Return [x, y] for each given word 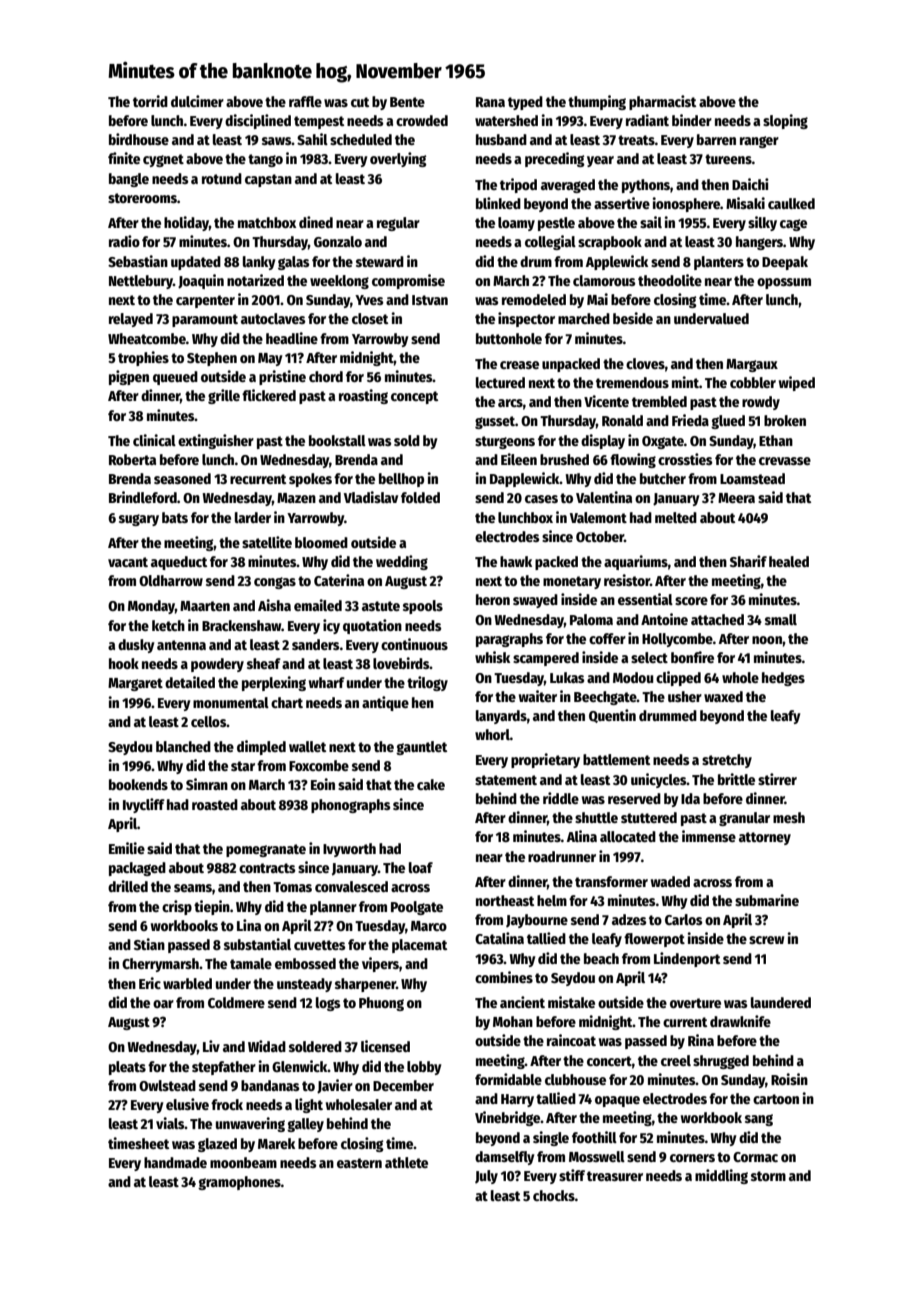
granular [744, 819]
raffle [305, 101]
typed [525, 103]
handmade [175, 1162]
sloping [785, 121]
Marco [429, 926]
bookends [138, 784]
